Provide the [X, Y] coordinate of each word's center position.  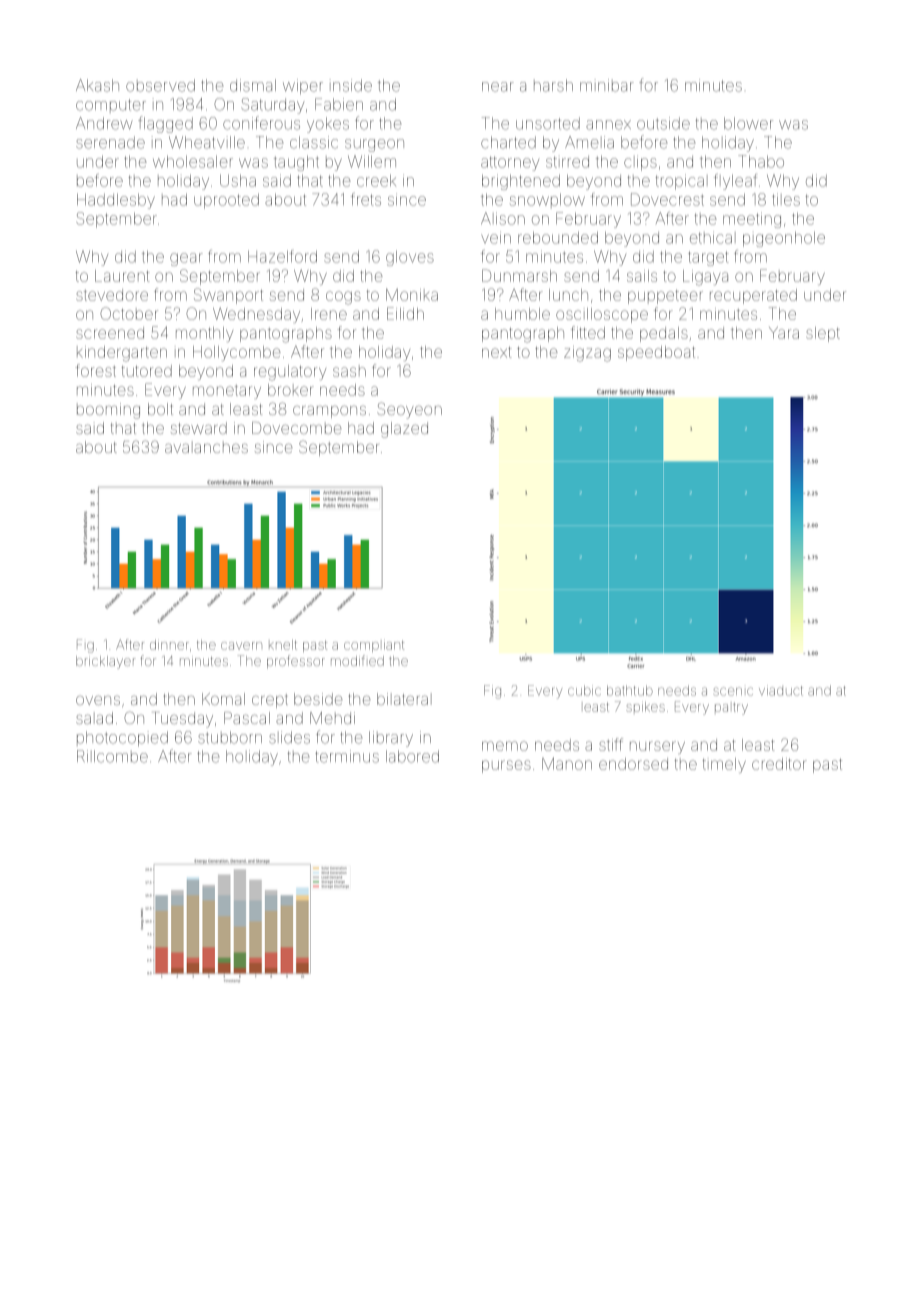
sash [349, 372]
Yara [784, 333]
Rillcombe [112, 756]
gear [186, 259]
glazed [404, 430]
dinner [169, 645]
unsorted [548, 123]
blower [748, 123]
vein [496, 239]
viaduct [781, 690]
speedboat [656, 353]
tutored [146, 371]
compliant [374, 646]
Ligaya [705, 278]
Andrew [104, 123]
